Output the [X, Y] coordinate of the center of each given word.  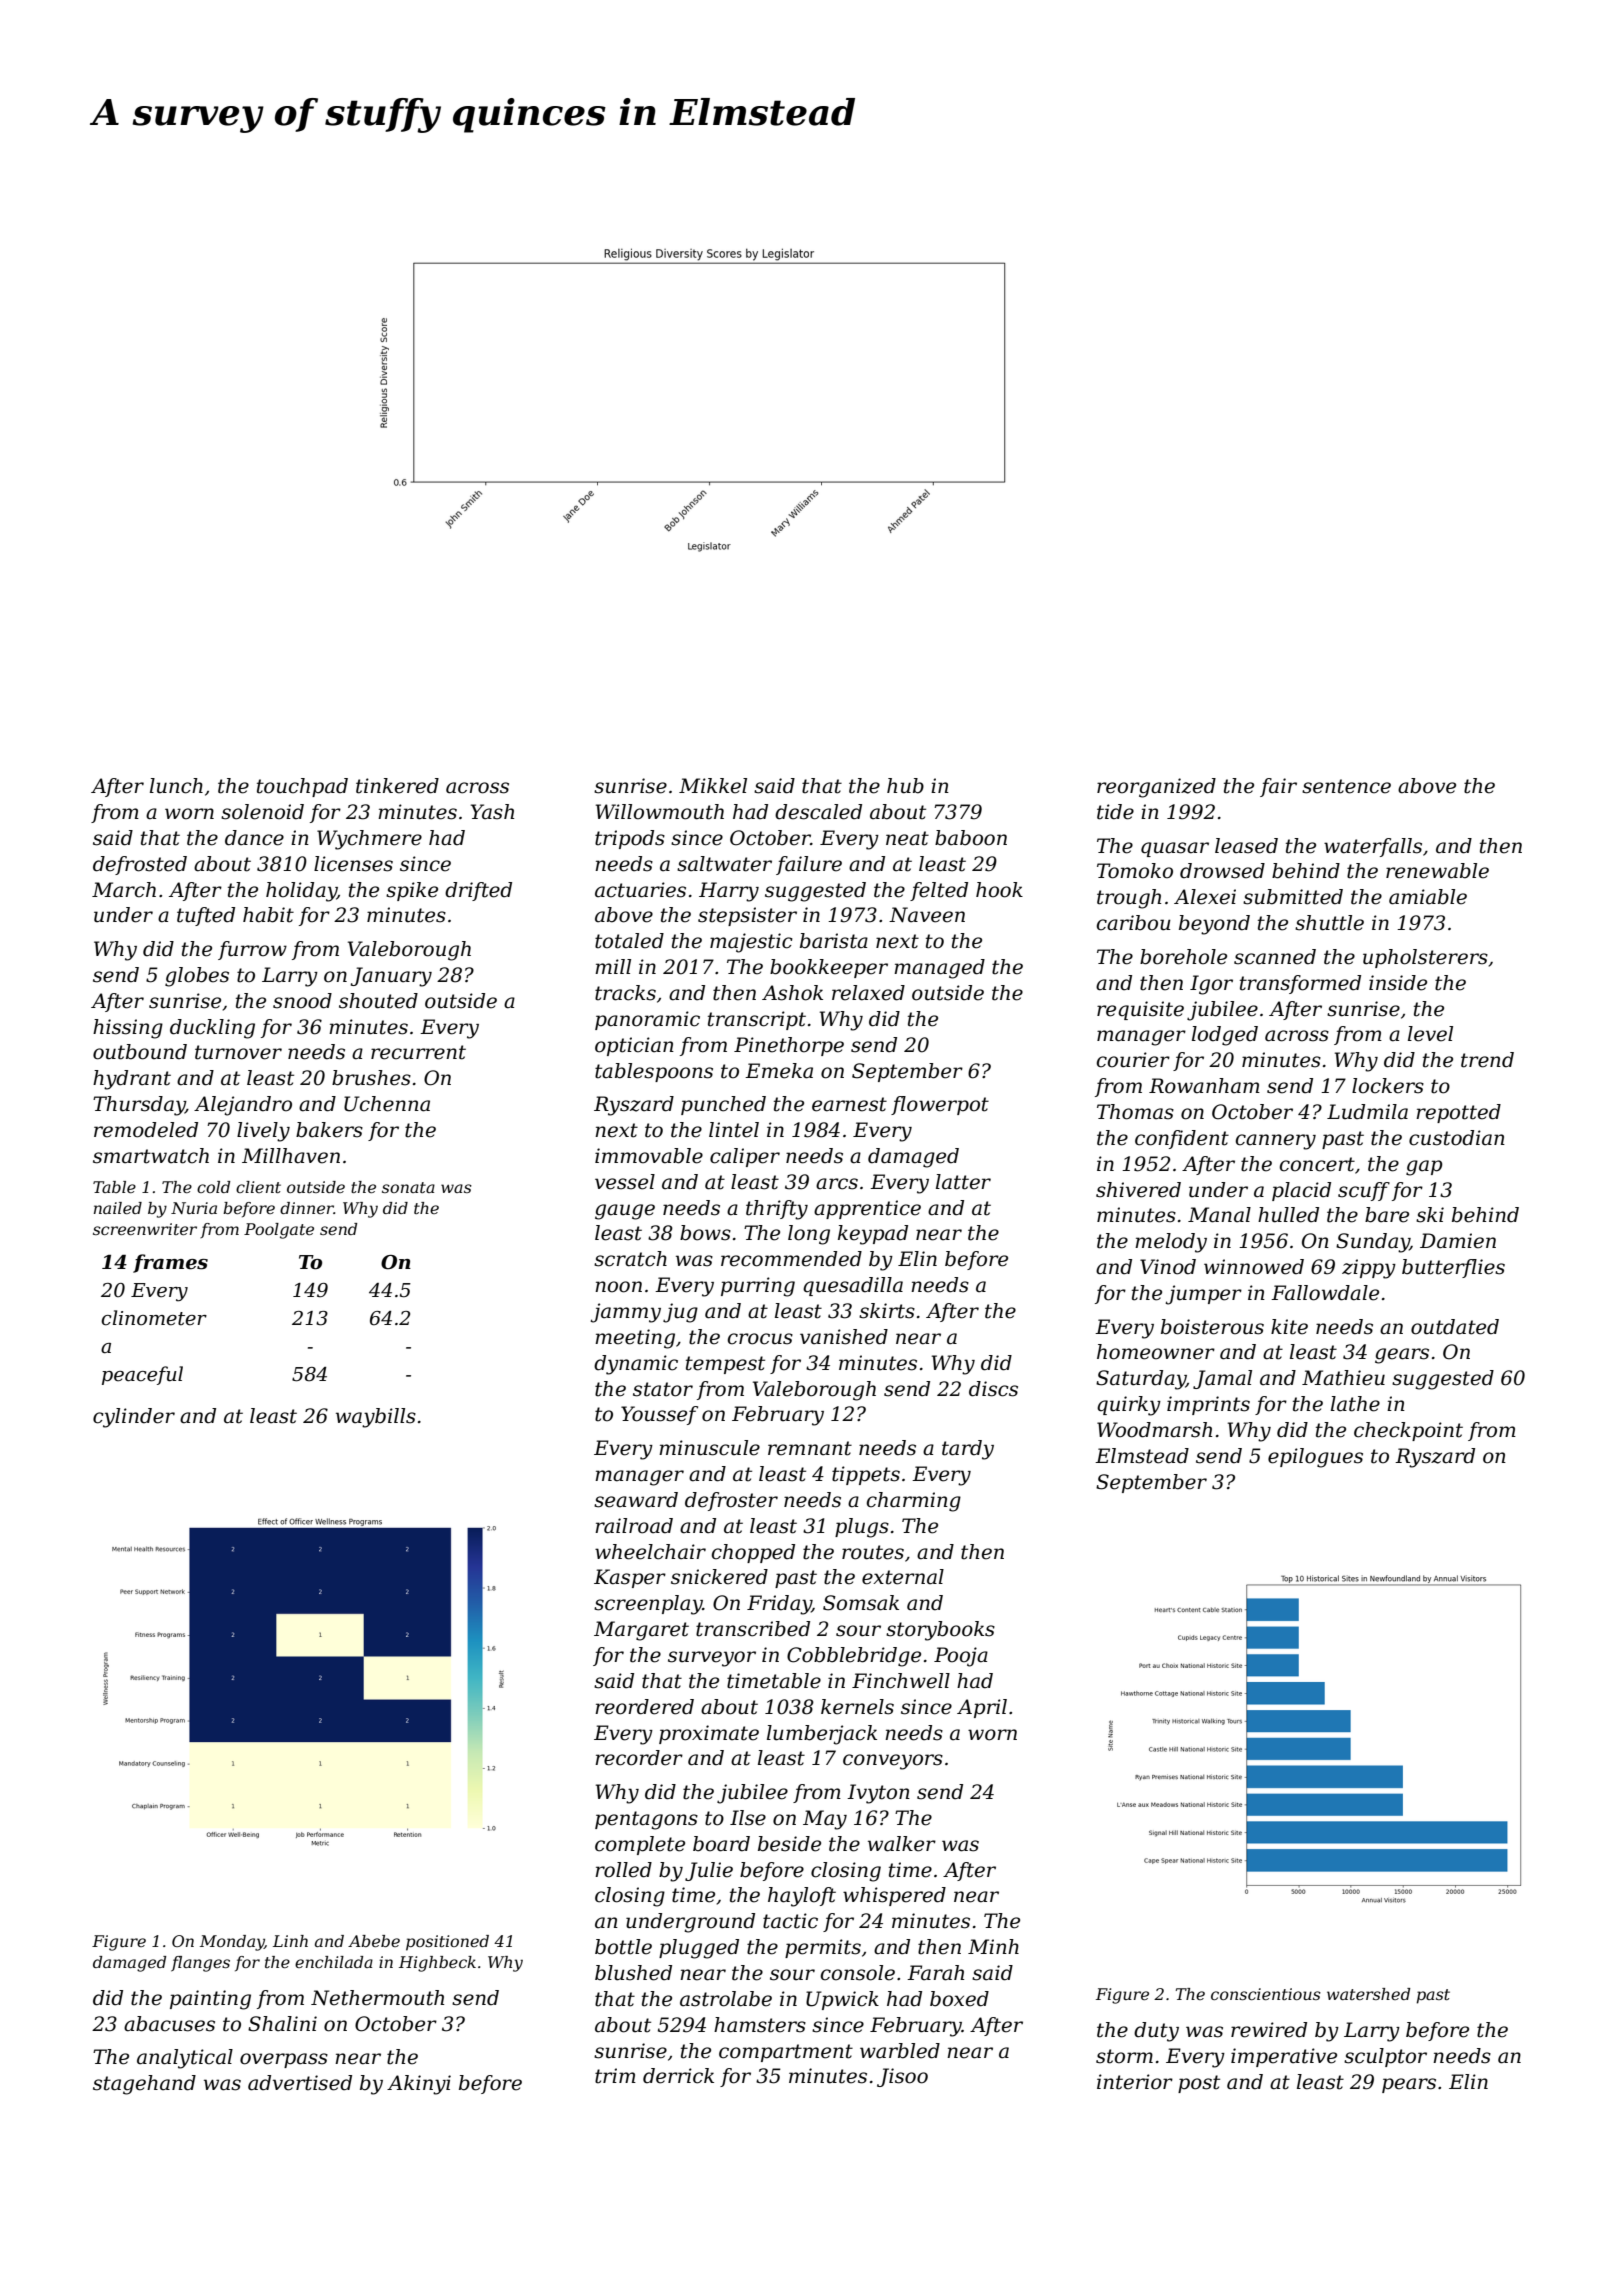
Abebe [374, 1941]
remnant [810, 1448]
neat [907, 838]
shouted [378, 1001]
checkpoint [1408, 1431]
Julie [709, 1871]
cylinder [134, 1418]
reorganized [1156, 788]
